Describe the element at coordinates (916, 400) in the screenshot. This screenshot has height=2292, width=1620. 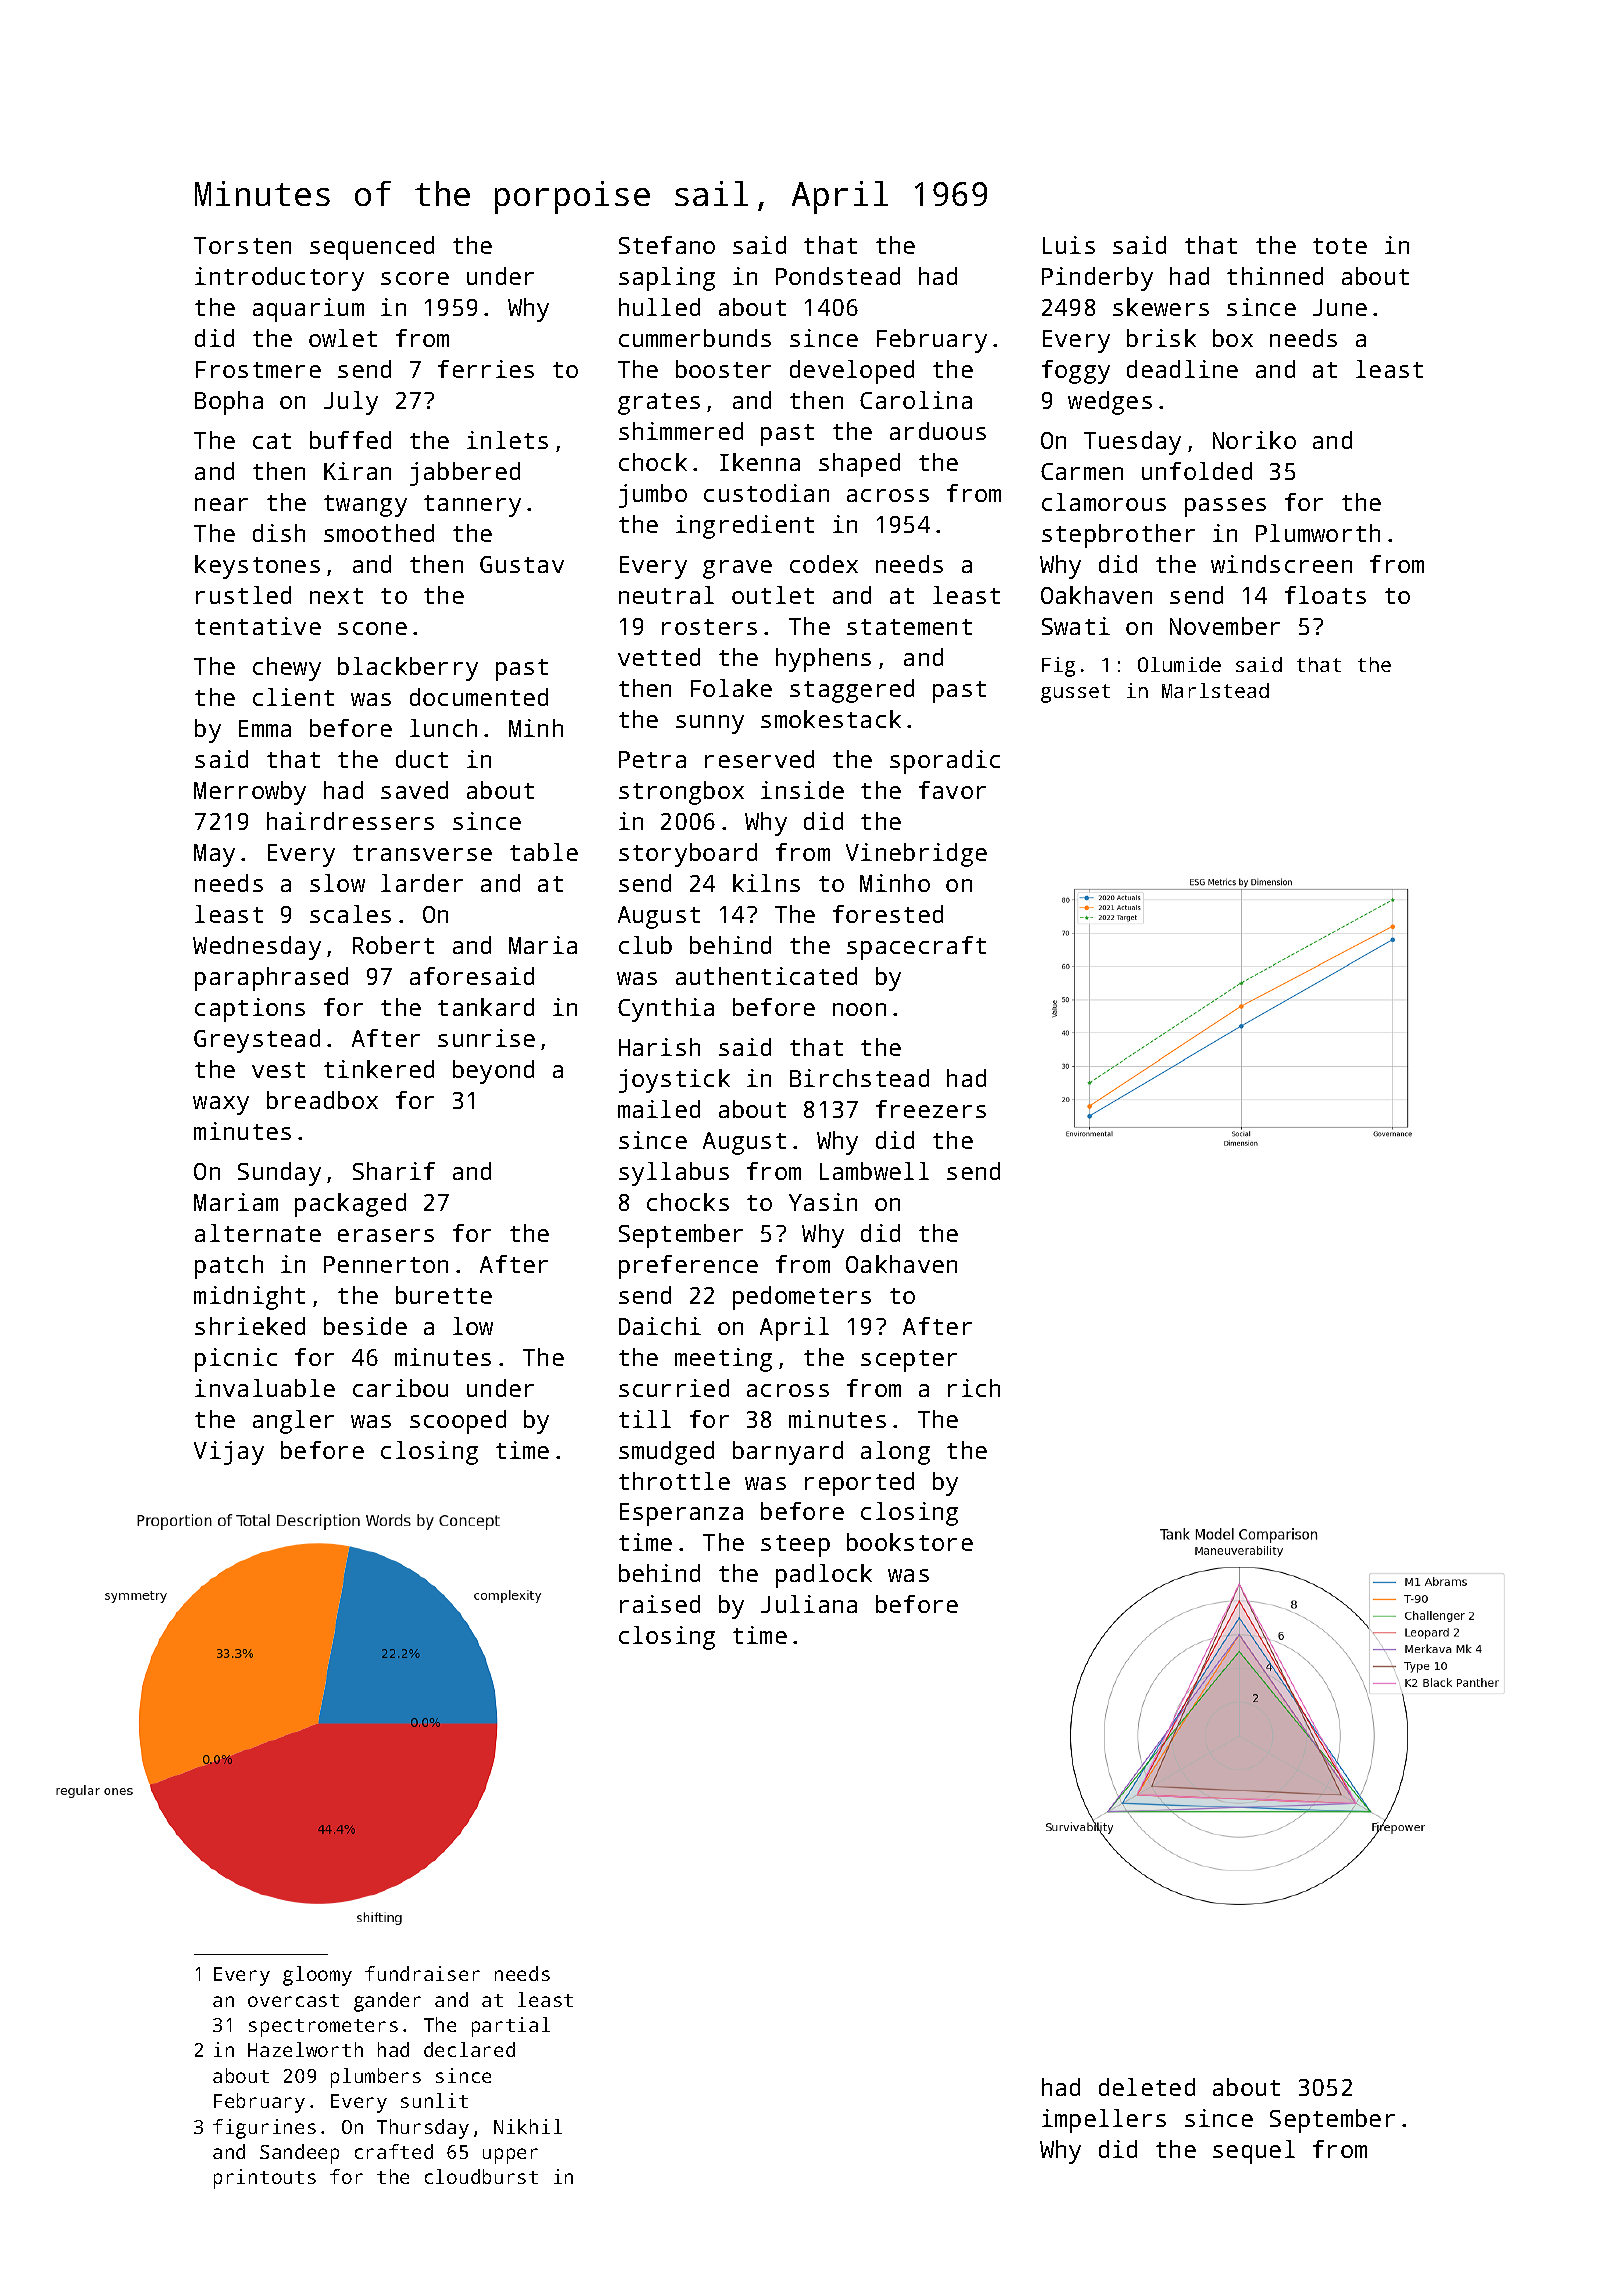
I see `Carolina` at that location.
